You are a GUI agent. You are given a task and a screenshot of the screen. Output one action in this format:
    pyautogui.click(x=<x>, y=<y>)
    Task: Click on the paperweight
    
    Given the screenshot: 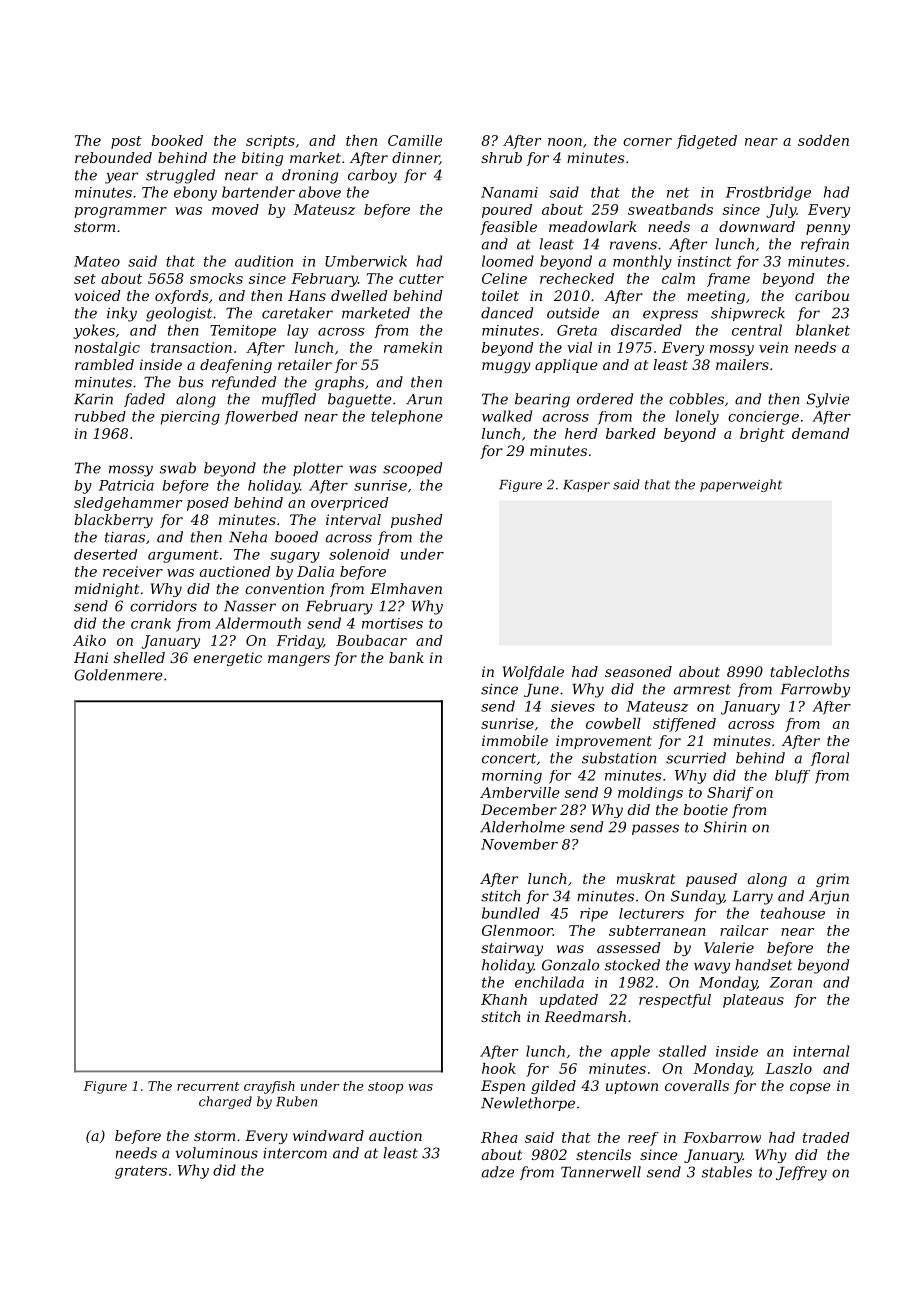 What is the action you would take?
    pyautogui.click(x=741, y=485)
